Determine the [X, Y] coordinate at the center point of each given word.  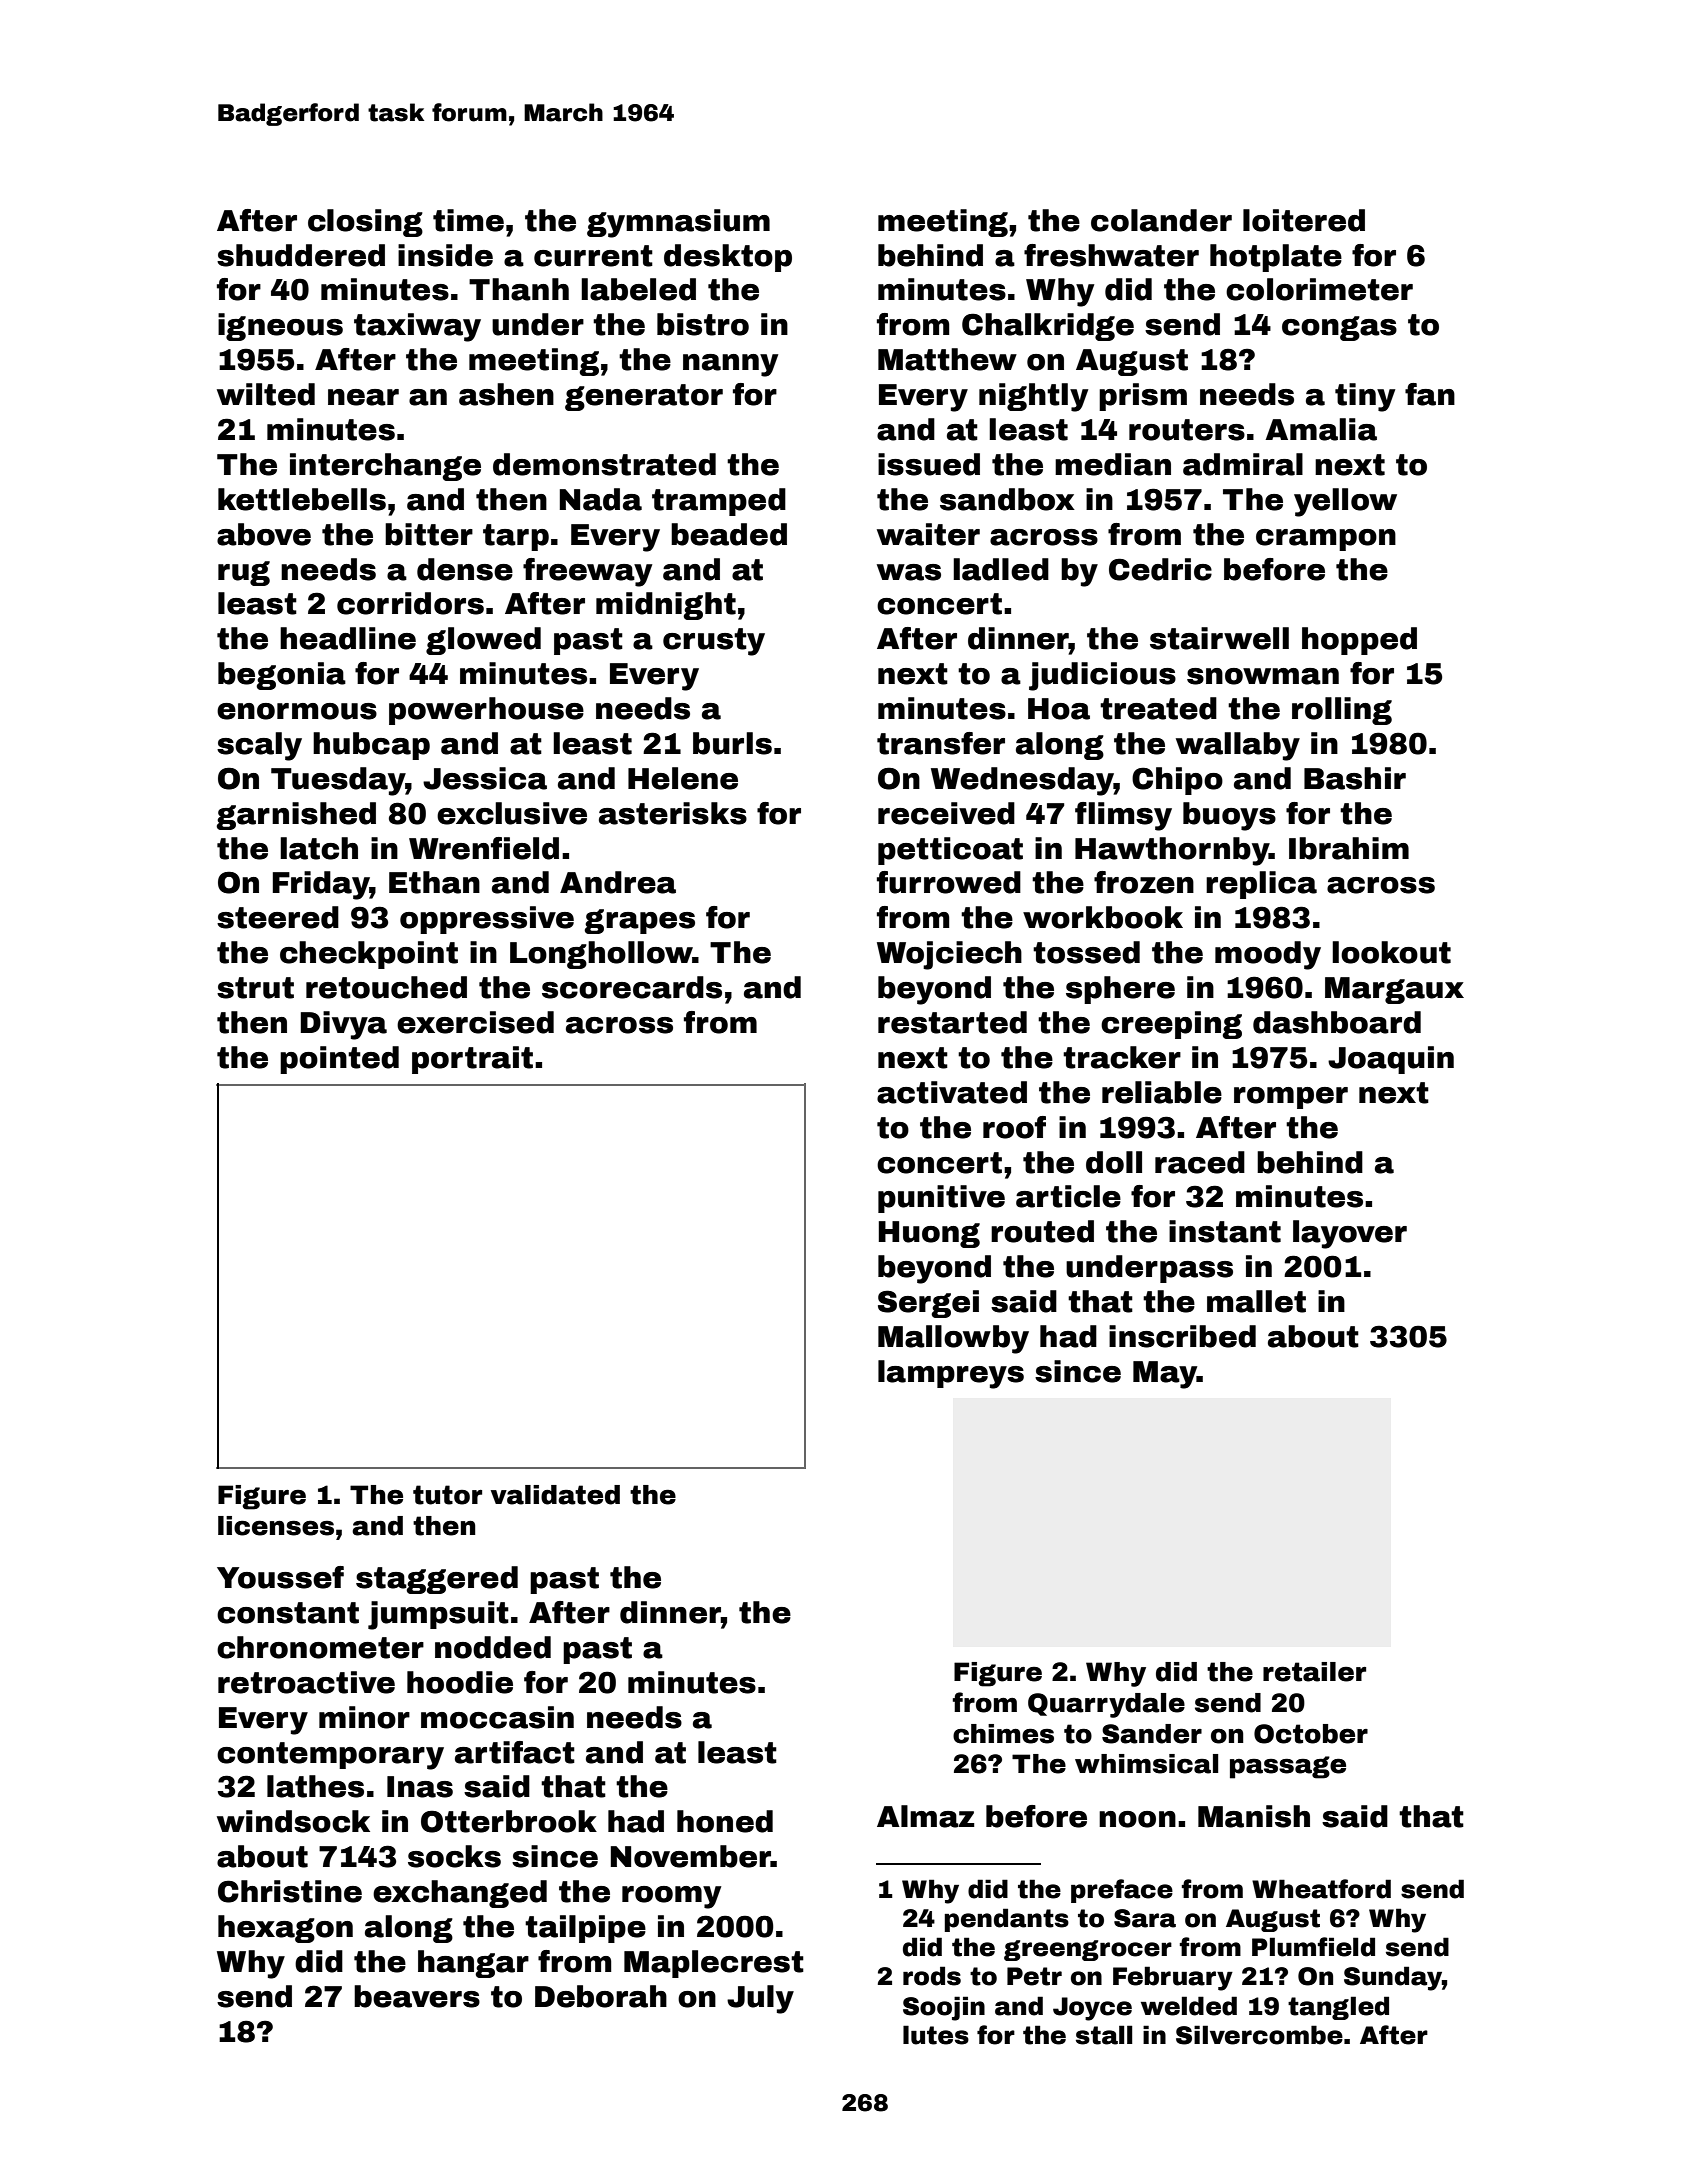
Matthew [947, 359]
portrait [472, 1060]
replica [1261, 885]
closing [365, 223]
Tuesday [338, 781]
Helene [683, 778]
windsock [293, 1821]
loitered [1304, 220]
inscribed [1182, 1336]
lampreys [951, 1374]
